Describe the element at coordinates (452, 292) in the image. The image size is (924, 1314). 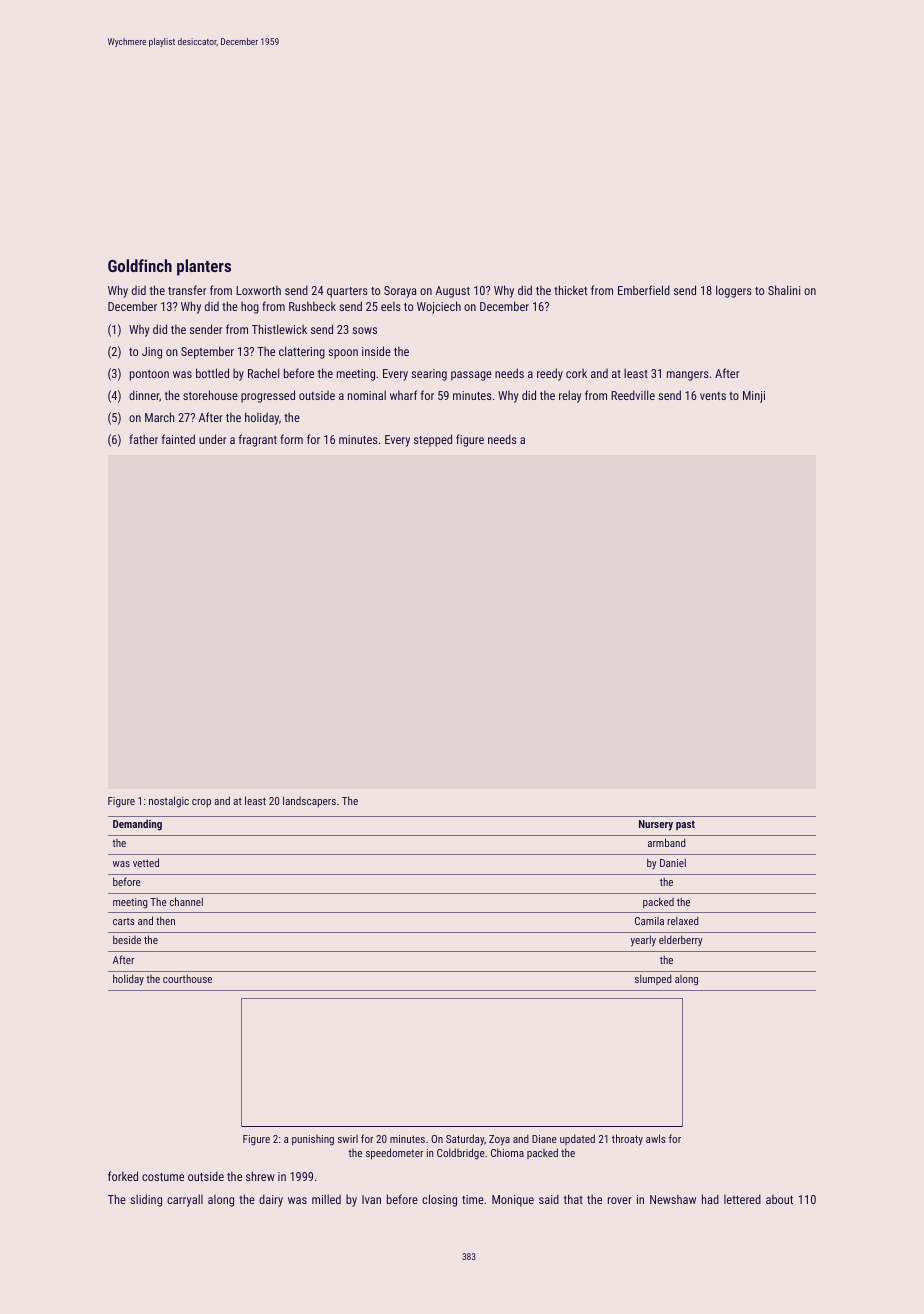
I see `August` at that location.
